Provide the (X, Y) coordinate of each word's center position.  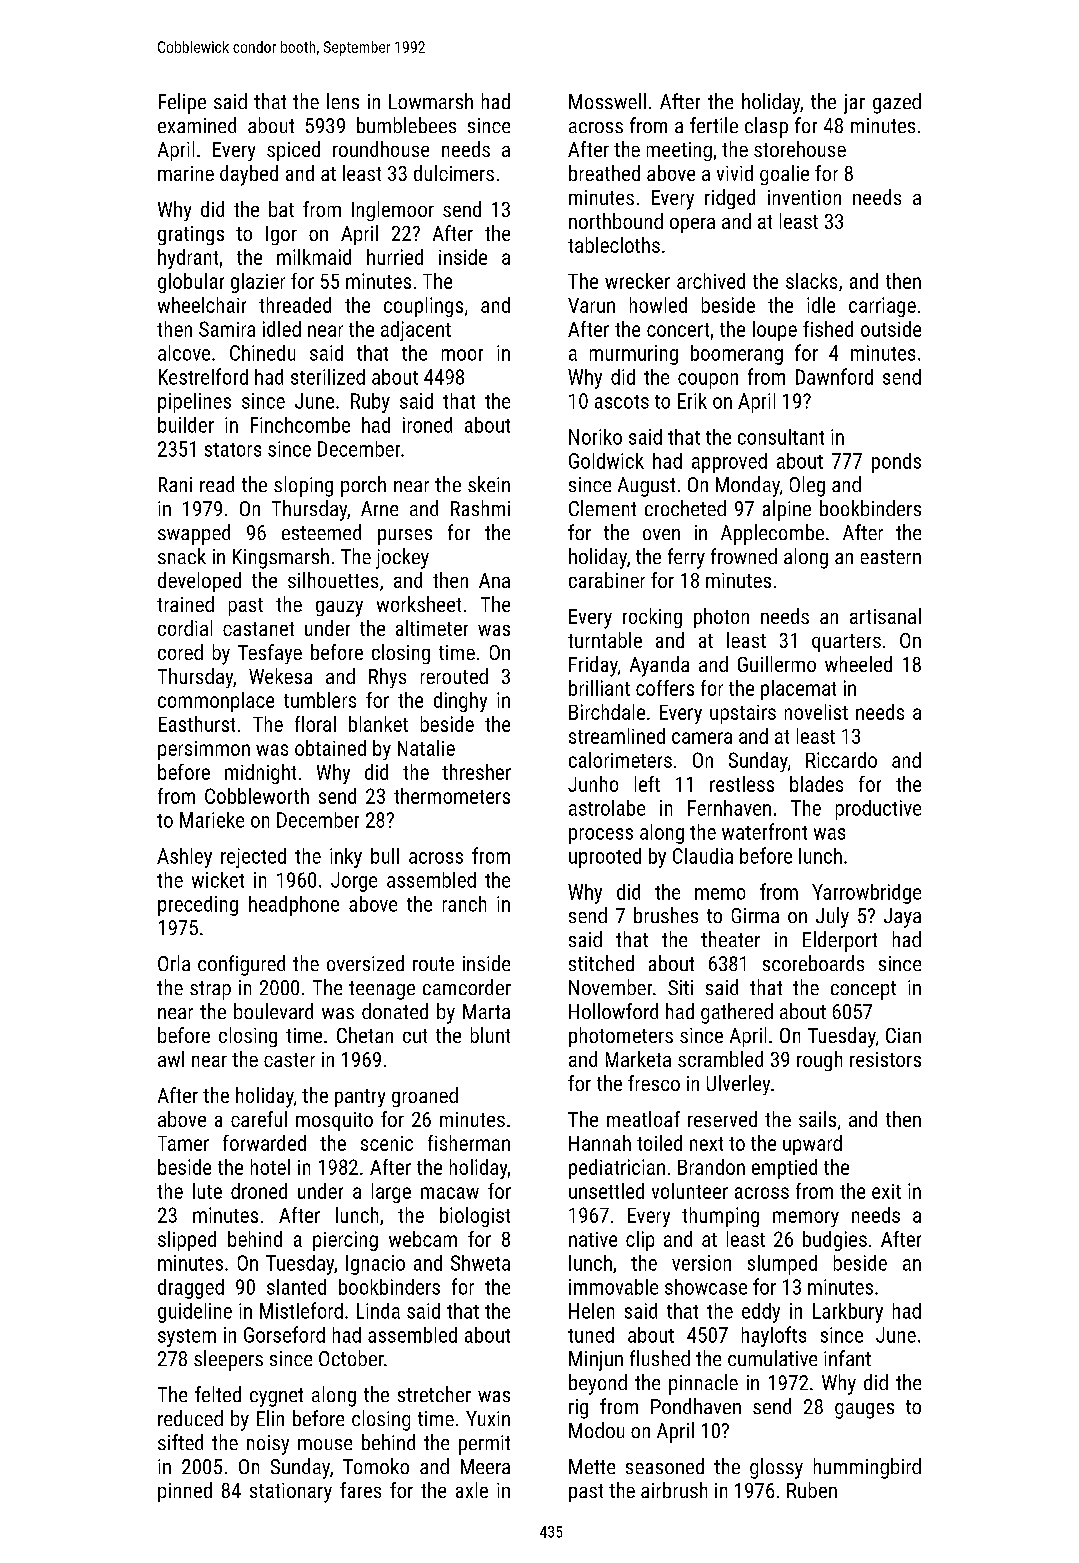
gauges (864, 1411)
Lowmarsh (431, 101)
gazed (897, 103)
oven (661, 534)
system (187, 1338)
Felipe (182, 103)
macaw (450, 1193)
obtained (330, 748)
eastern (891, 557)
